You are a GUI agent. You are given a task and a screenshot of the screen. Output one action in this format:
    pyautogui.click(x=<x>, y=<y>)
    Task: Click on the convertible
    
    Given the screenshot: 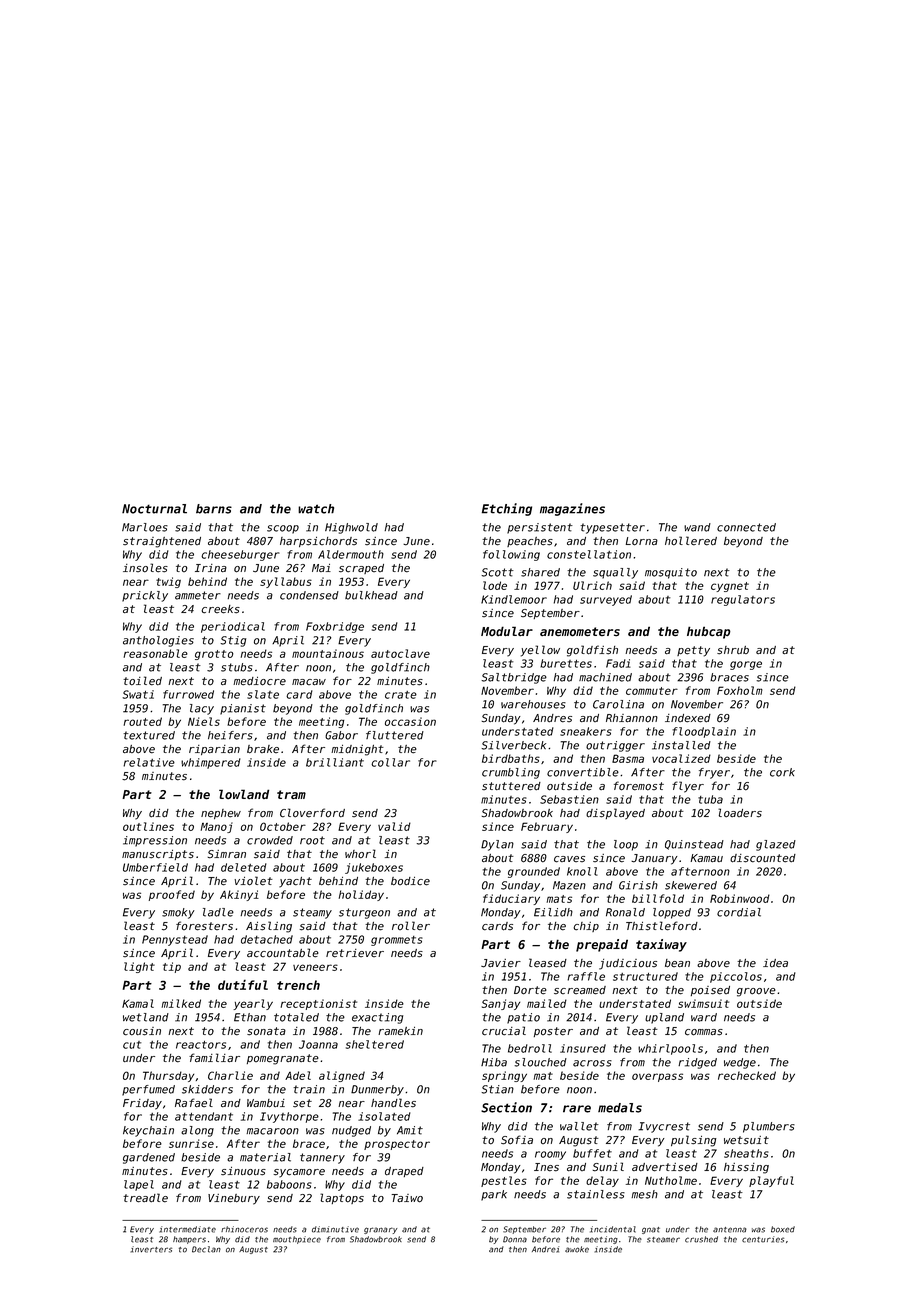 What is the action you would take?
    pyautogui.click(x=583, y=772)
